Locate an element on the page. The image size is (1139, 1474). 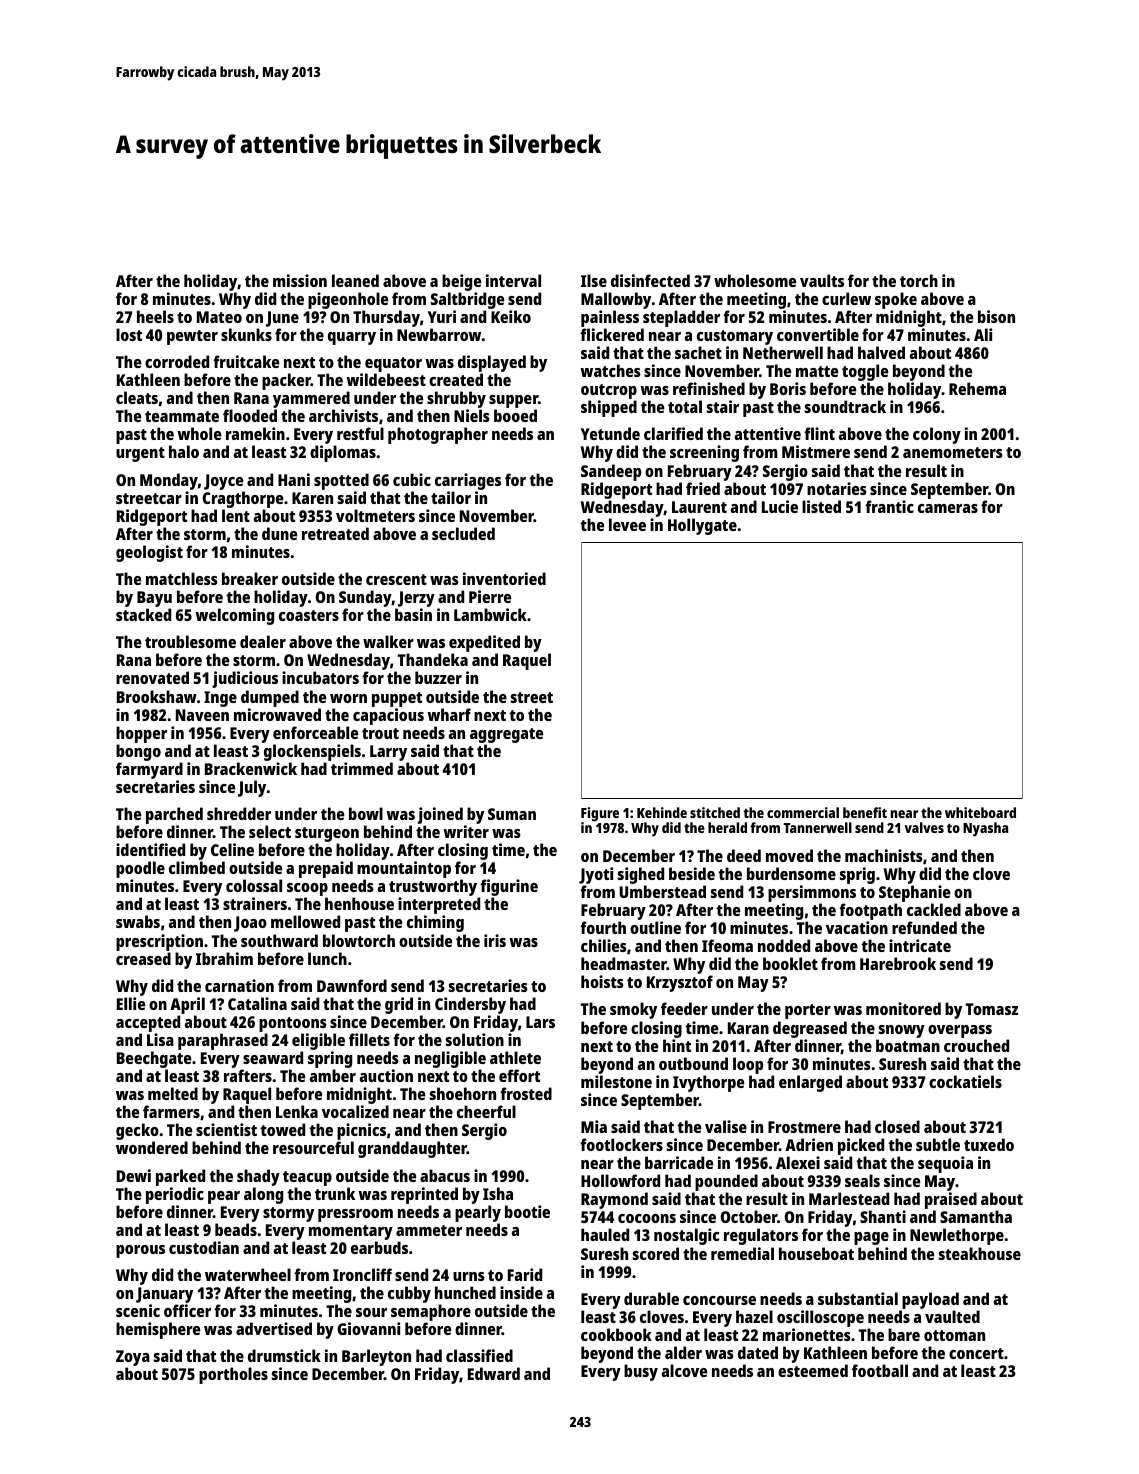
spoke is located at coordinates (896, 300).
